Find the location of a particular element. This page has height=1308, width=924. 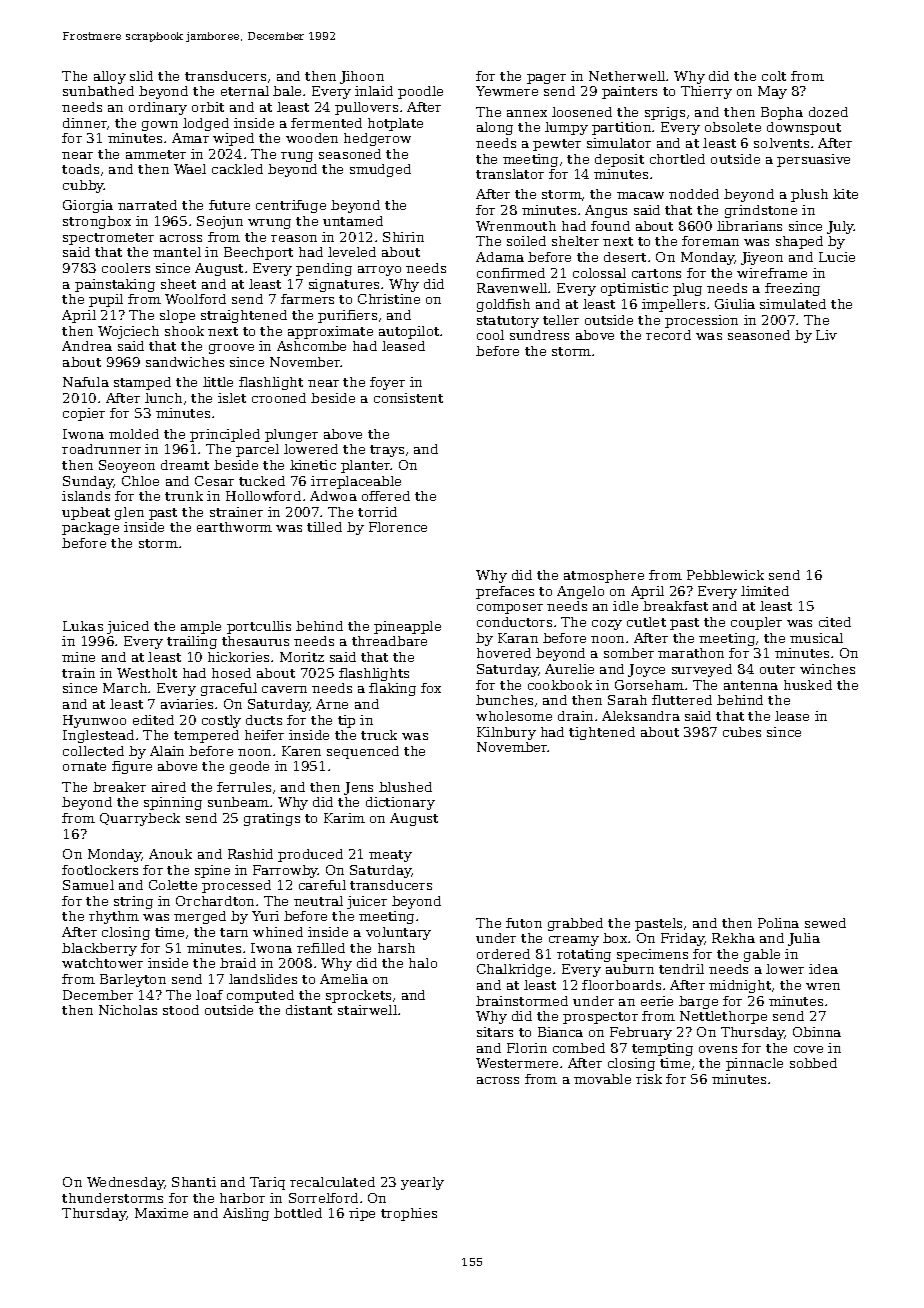

hovered is located at coordinates (504, 653).
